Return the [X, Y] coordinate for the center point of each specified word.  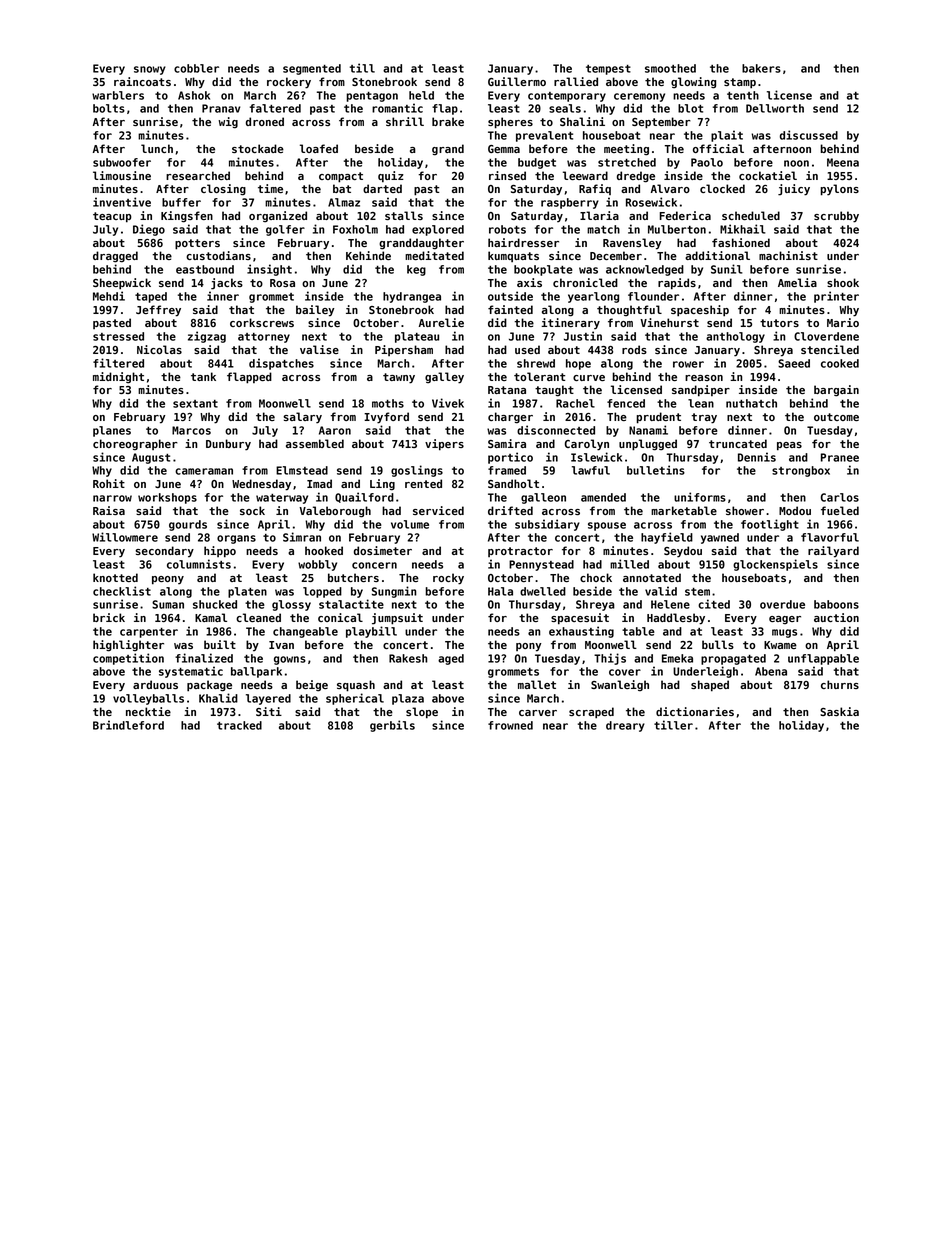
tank [203, 376]
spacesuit [580, 619]
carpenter [149, 633]
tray [704, 418]
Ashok [194, 95]
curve [589, 378]
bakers [761, 68]
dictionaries [695, 711]
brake [448, 121]
